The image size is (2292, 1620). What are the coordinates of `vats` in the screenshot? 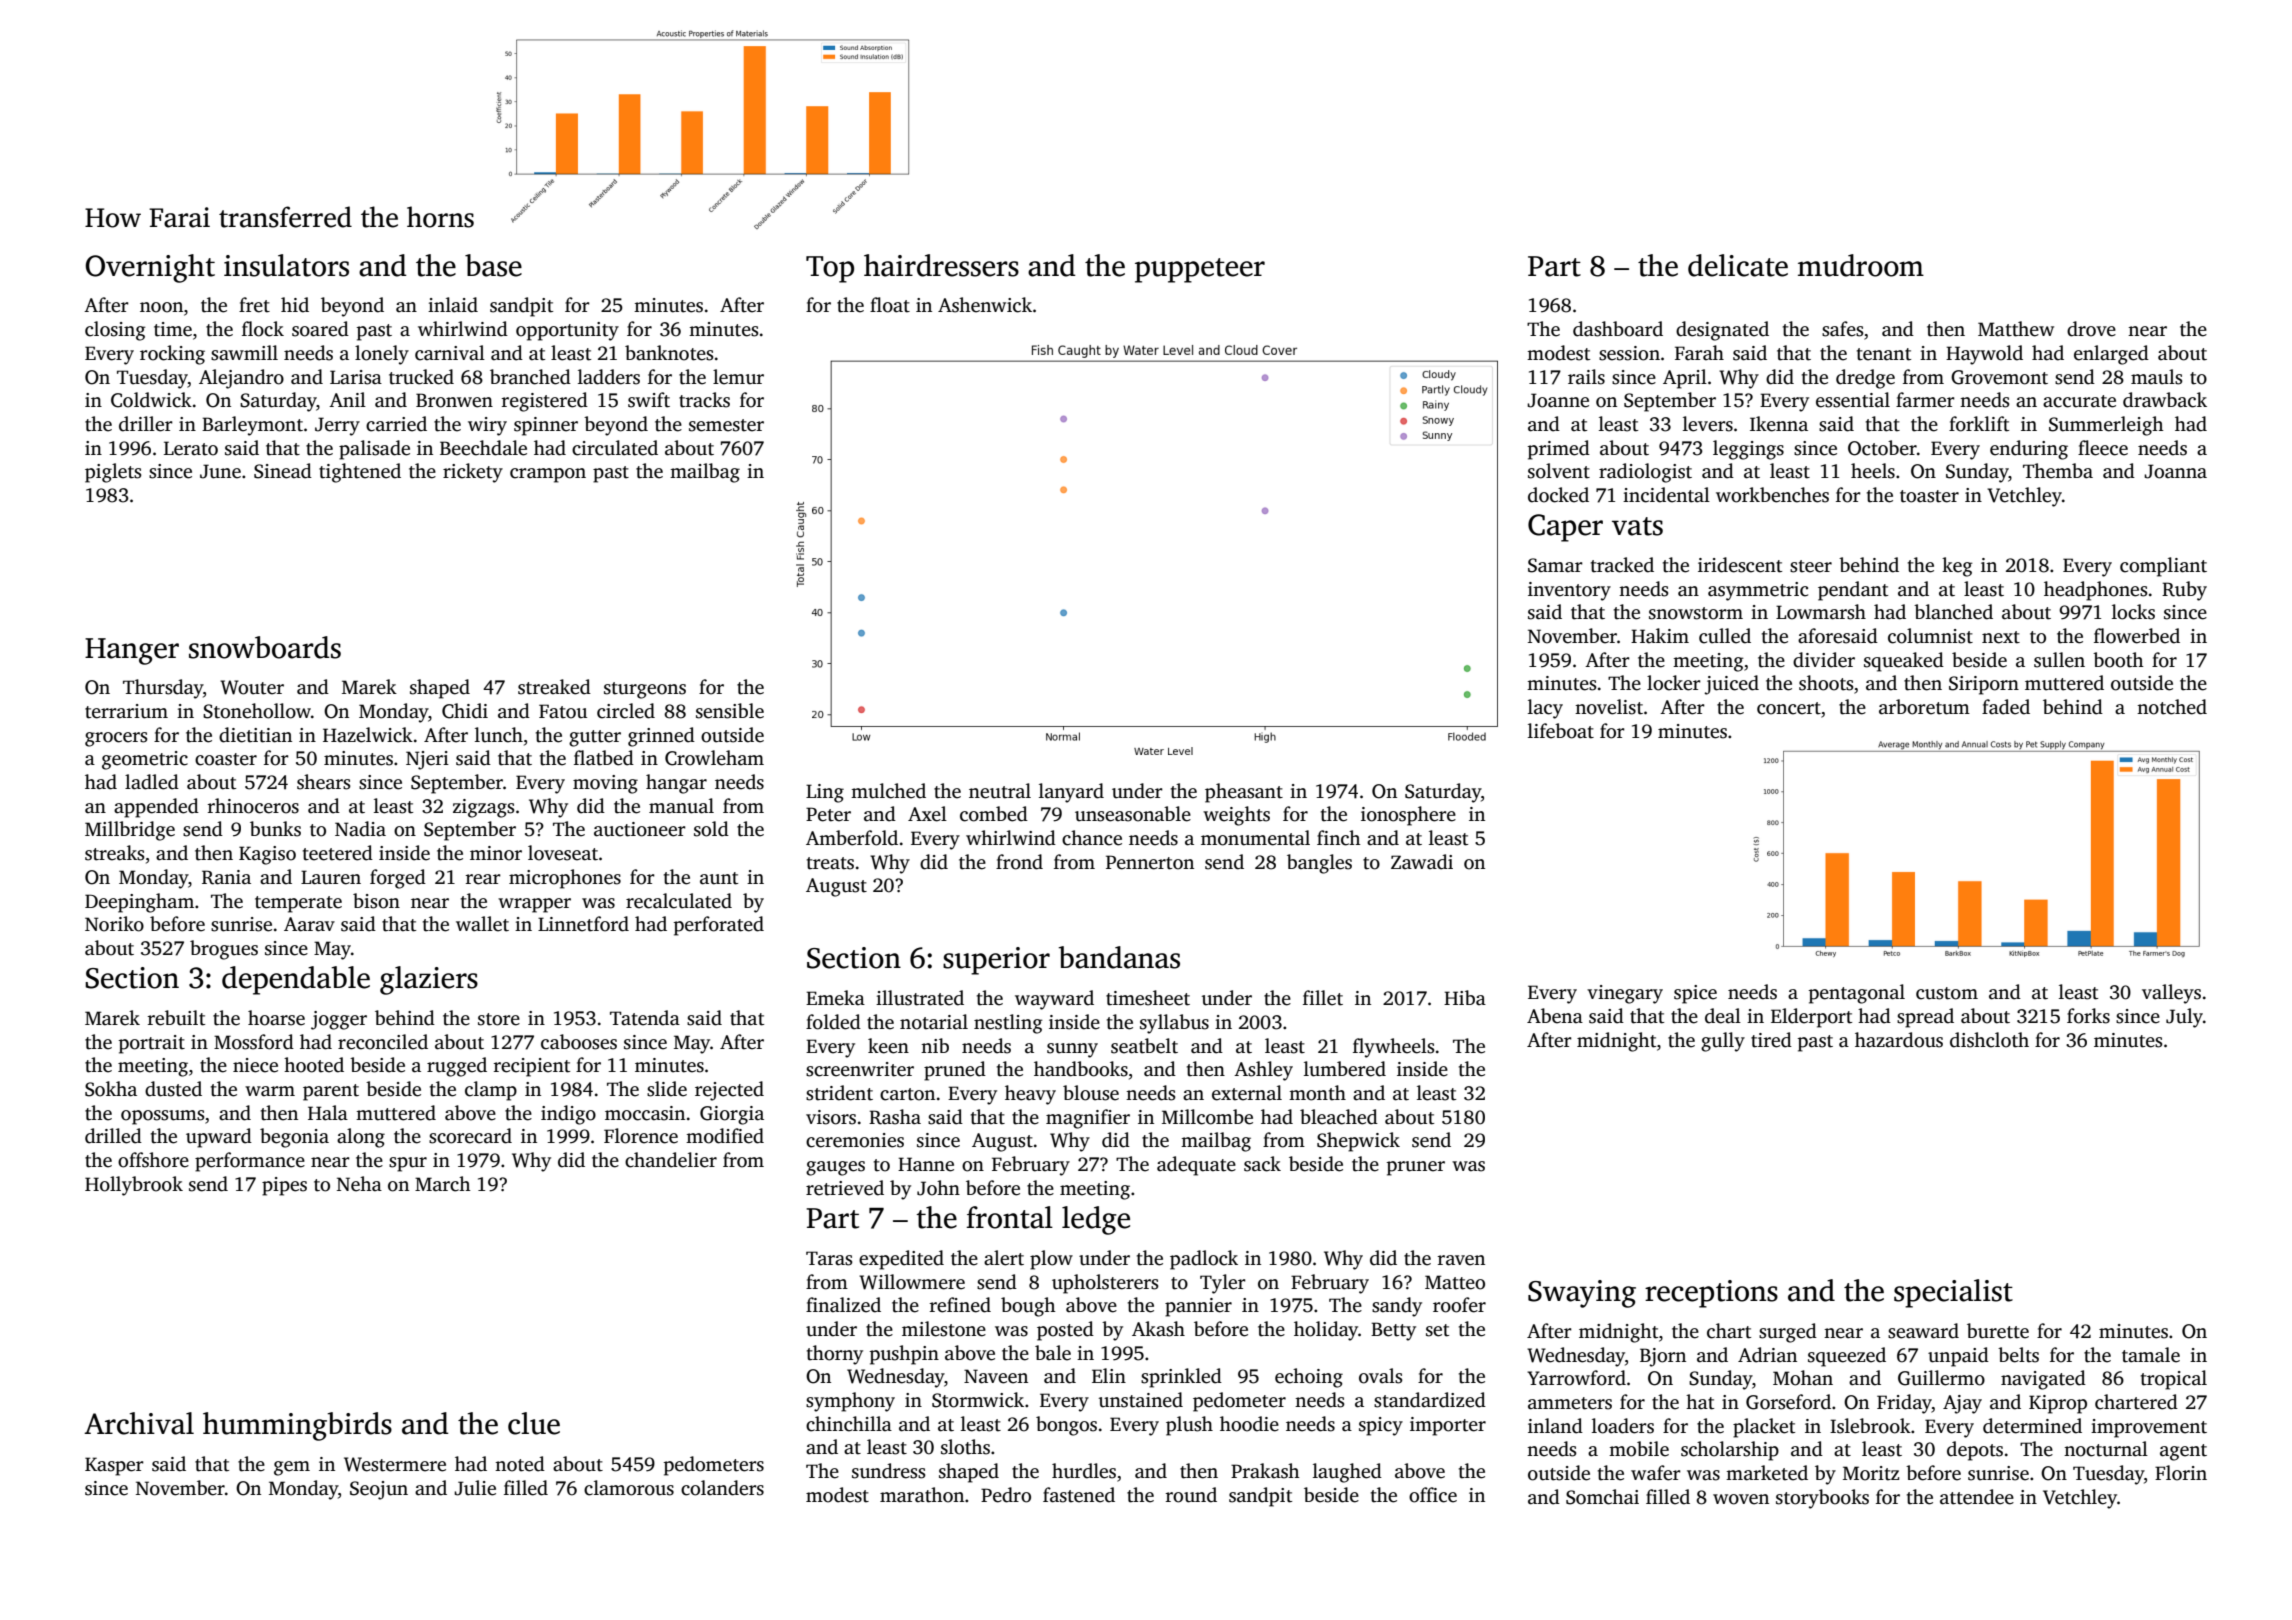 It's located at (1637, 526).
